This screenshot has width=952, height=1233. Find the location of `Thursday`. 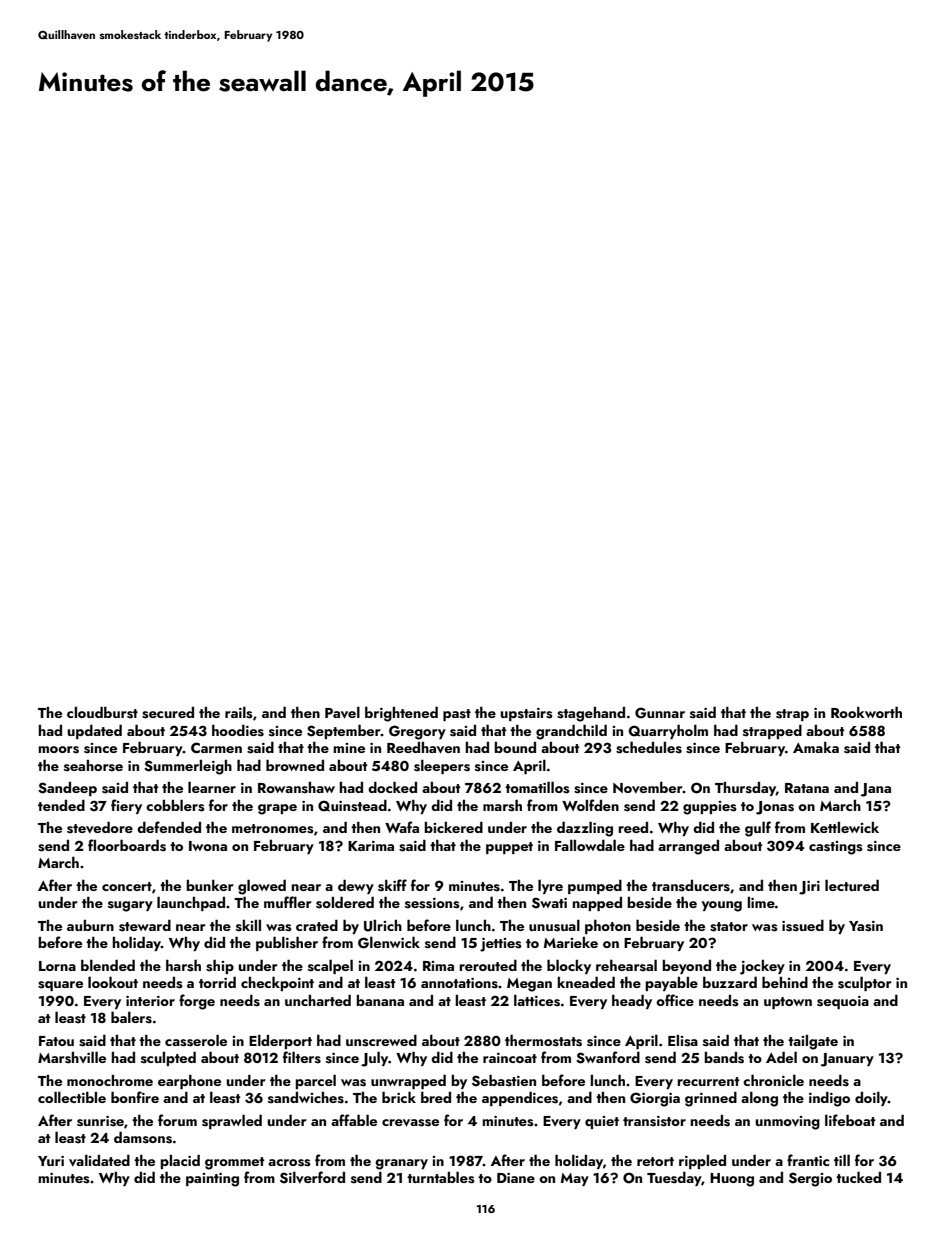

Thursday is located at coordinates (745, 789).
